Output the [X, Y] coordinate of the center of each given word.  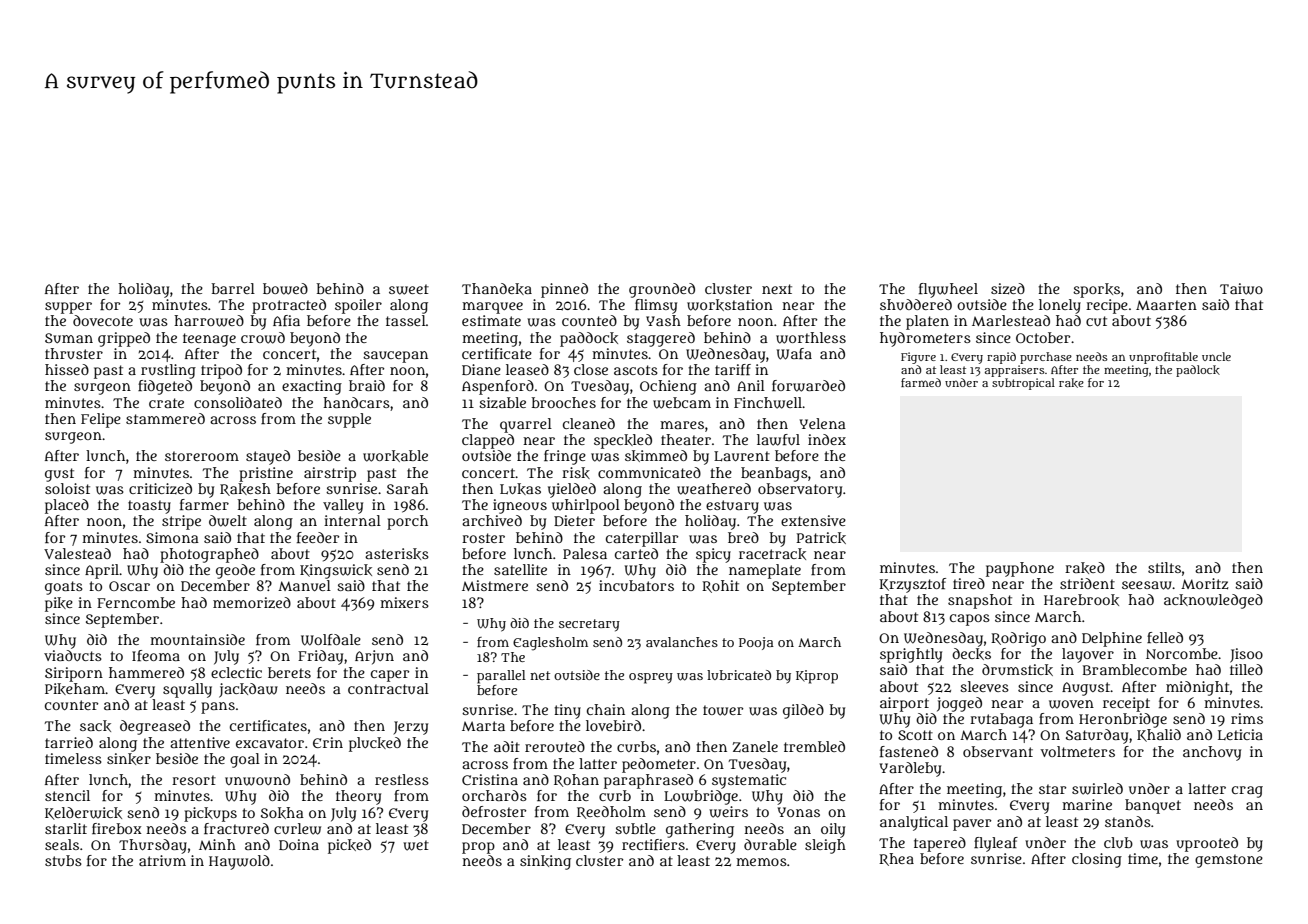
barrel [233, 288]
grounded [662, 290]
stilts [1164, 567]
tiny [567, 711]
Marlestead [1011, 320]
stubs [63, 860]
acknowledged [1213, 601]
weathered [714, 489]
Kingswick [336, 571]
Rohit [720, 586]
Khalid [1159, 735]
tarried [69, 742]
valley [343, 506]
